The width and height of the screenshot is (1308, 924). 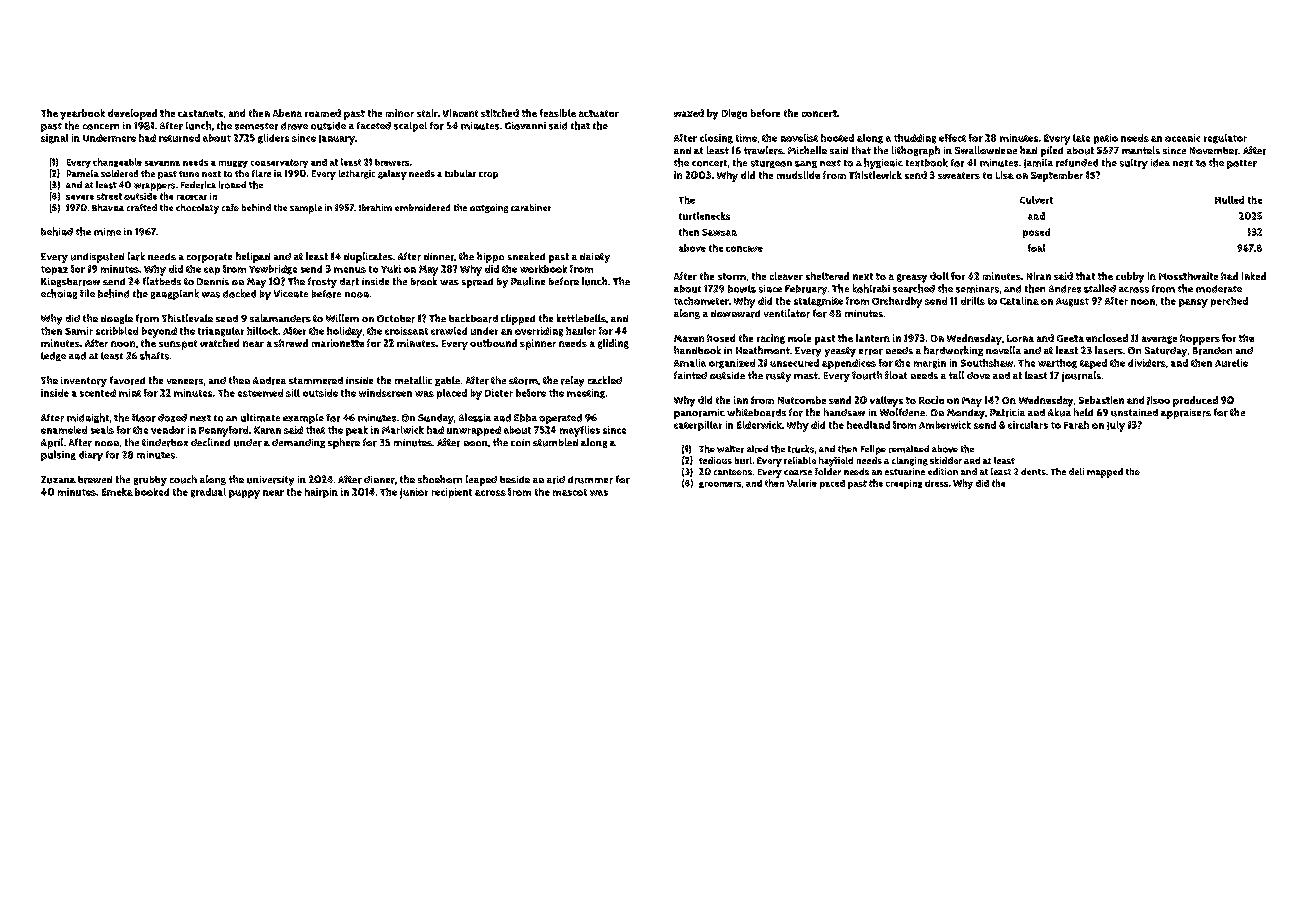 What do you see at coordinates (1081, 138) in the screenshot?
I see `late` at bounding box center [1081, 138].
